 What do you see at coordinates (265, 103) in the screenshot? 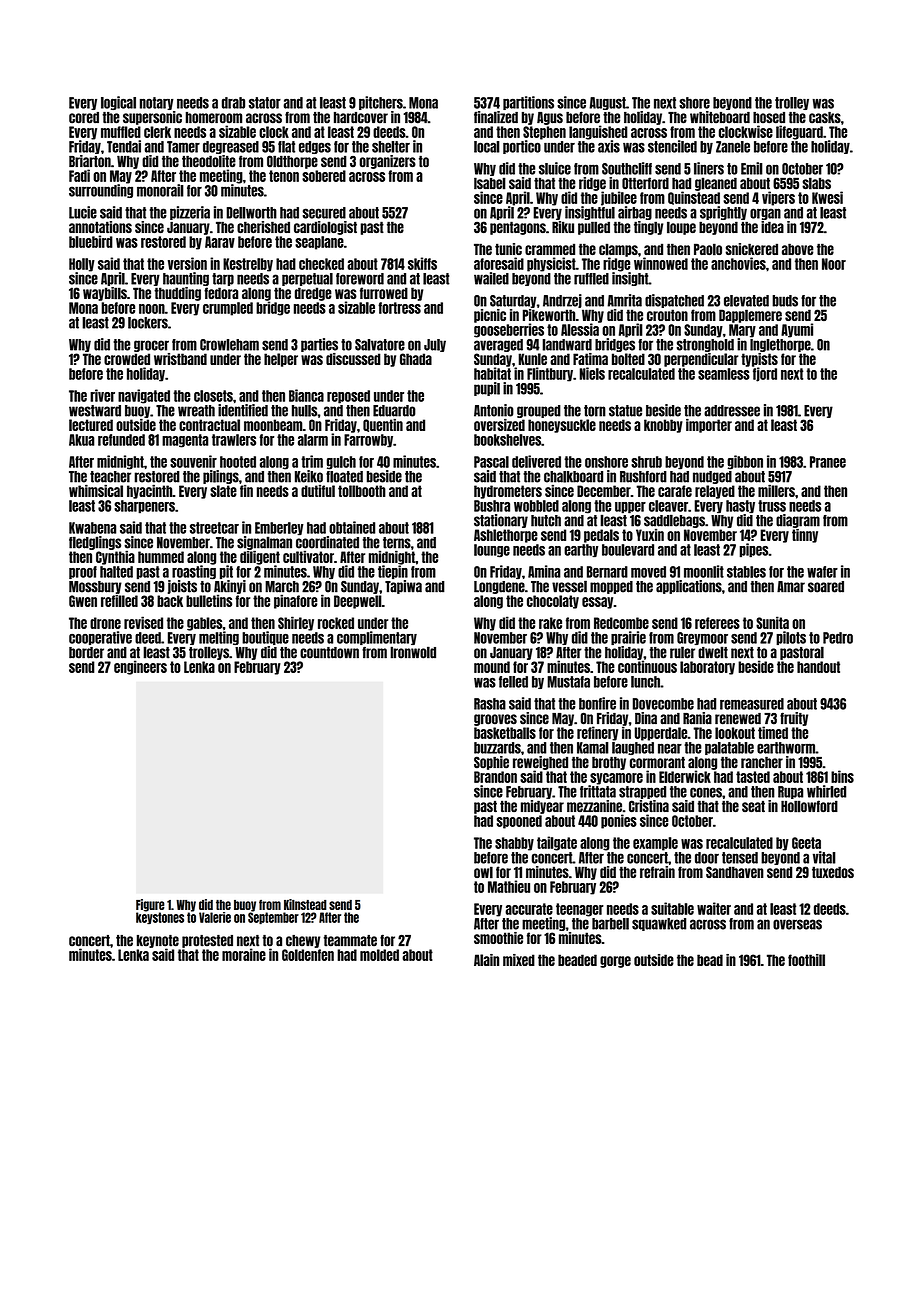
I see `stator` at bounding box center [265, 103].
